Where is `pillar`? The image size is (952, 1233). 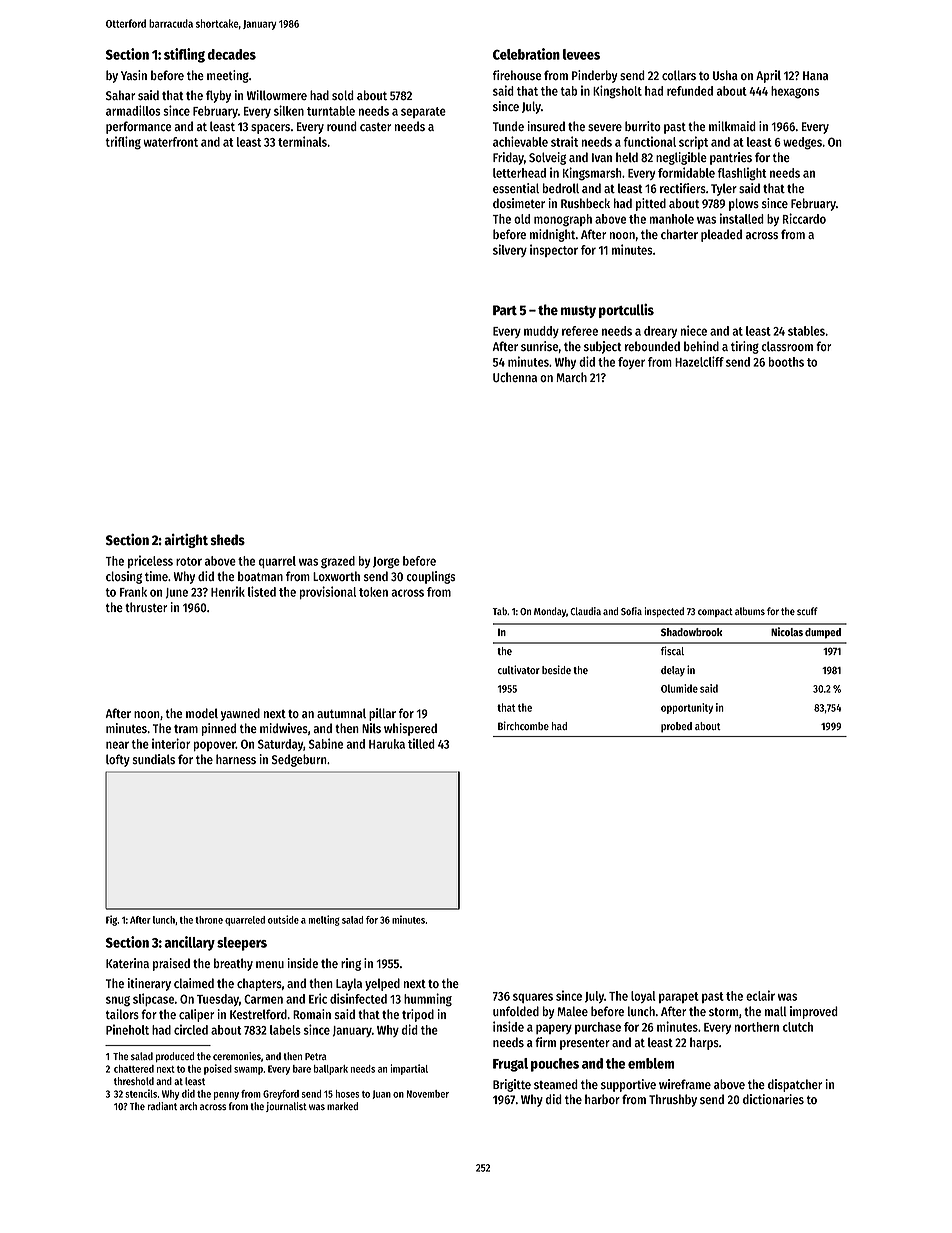 pillar is located at coordinates (382, 714).
